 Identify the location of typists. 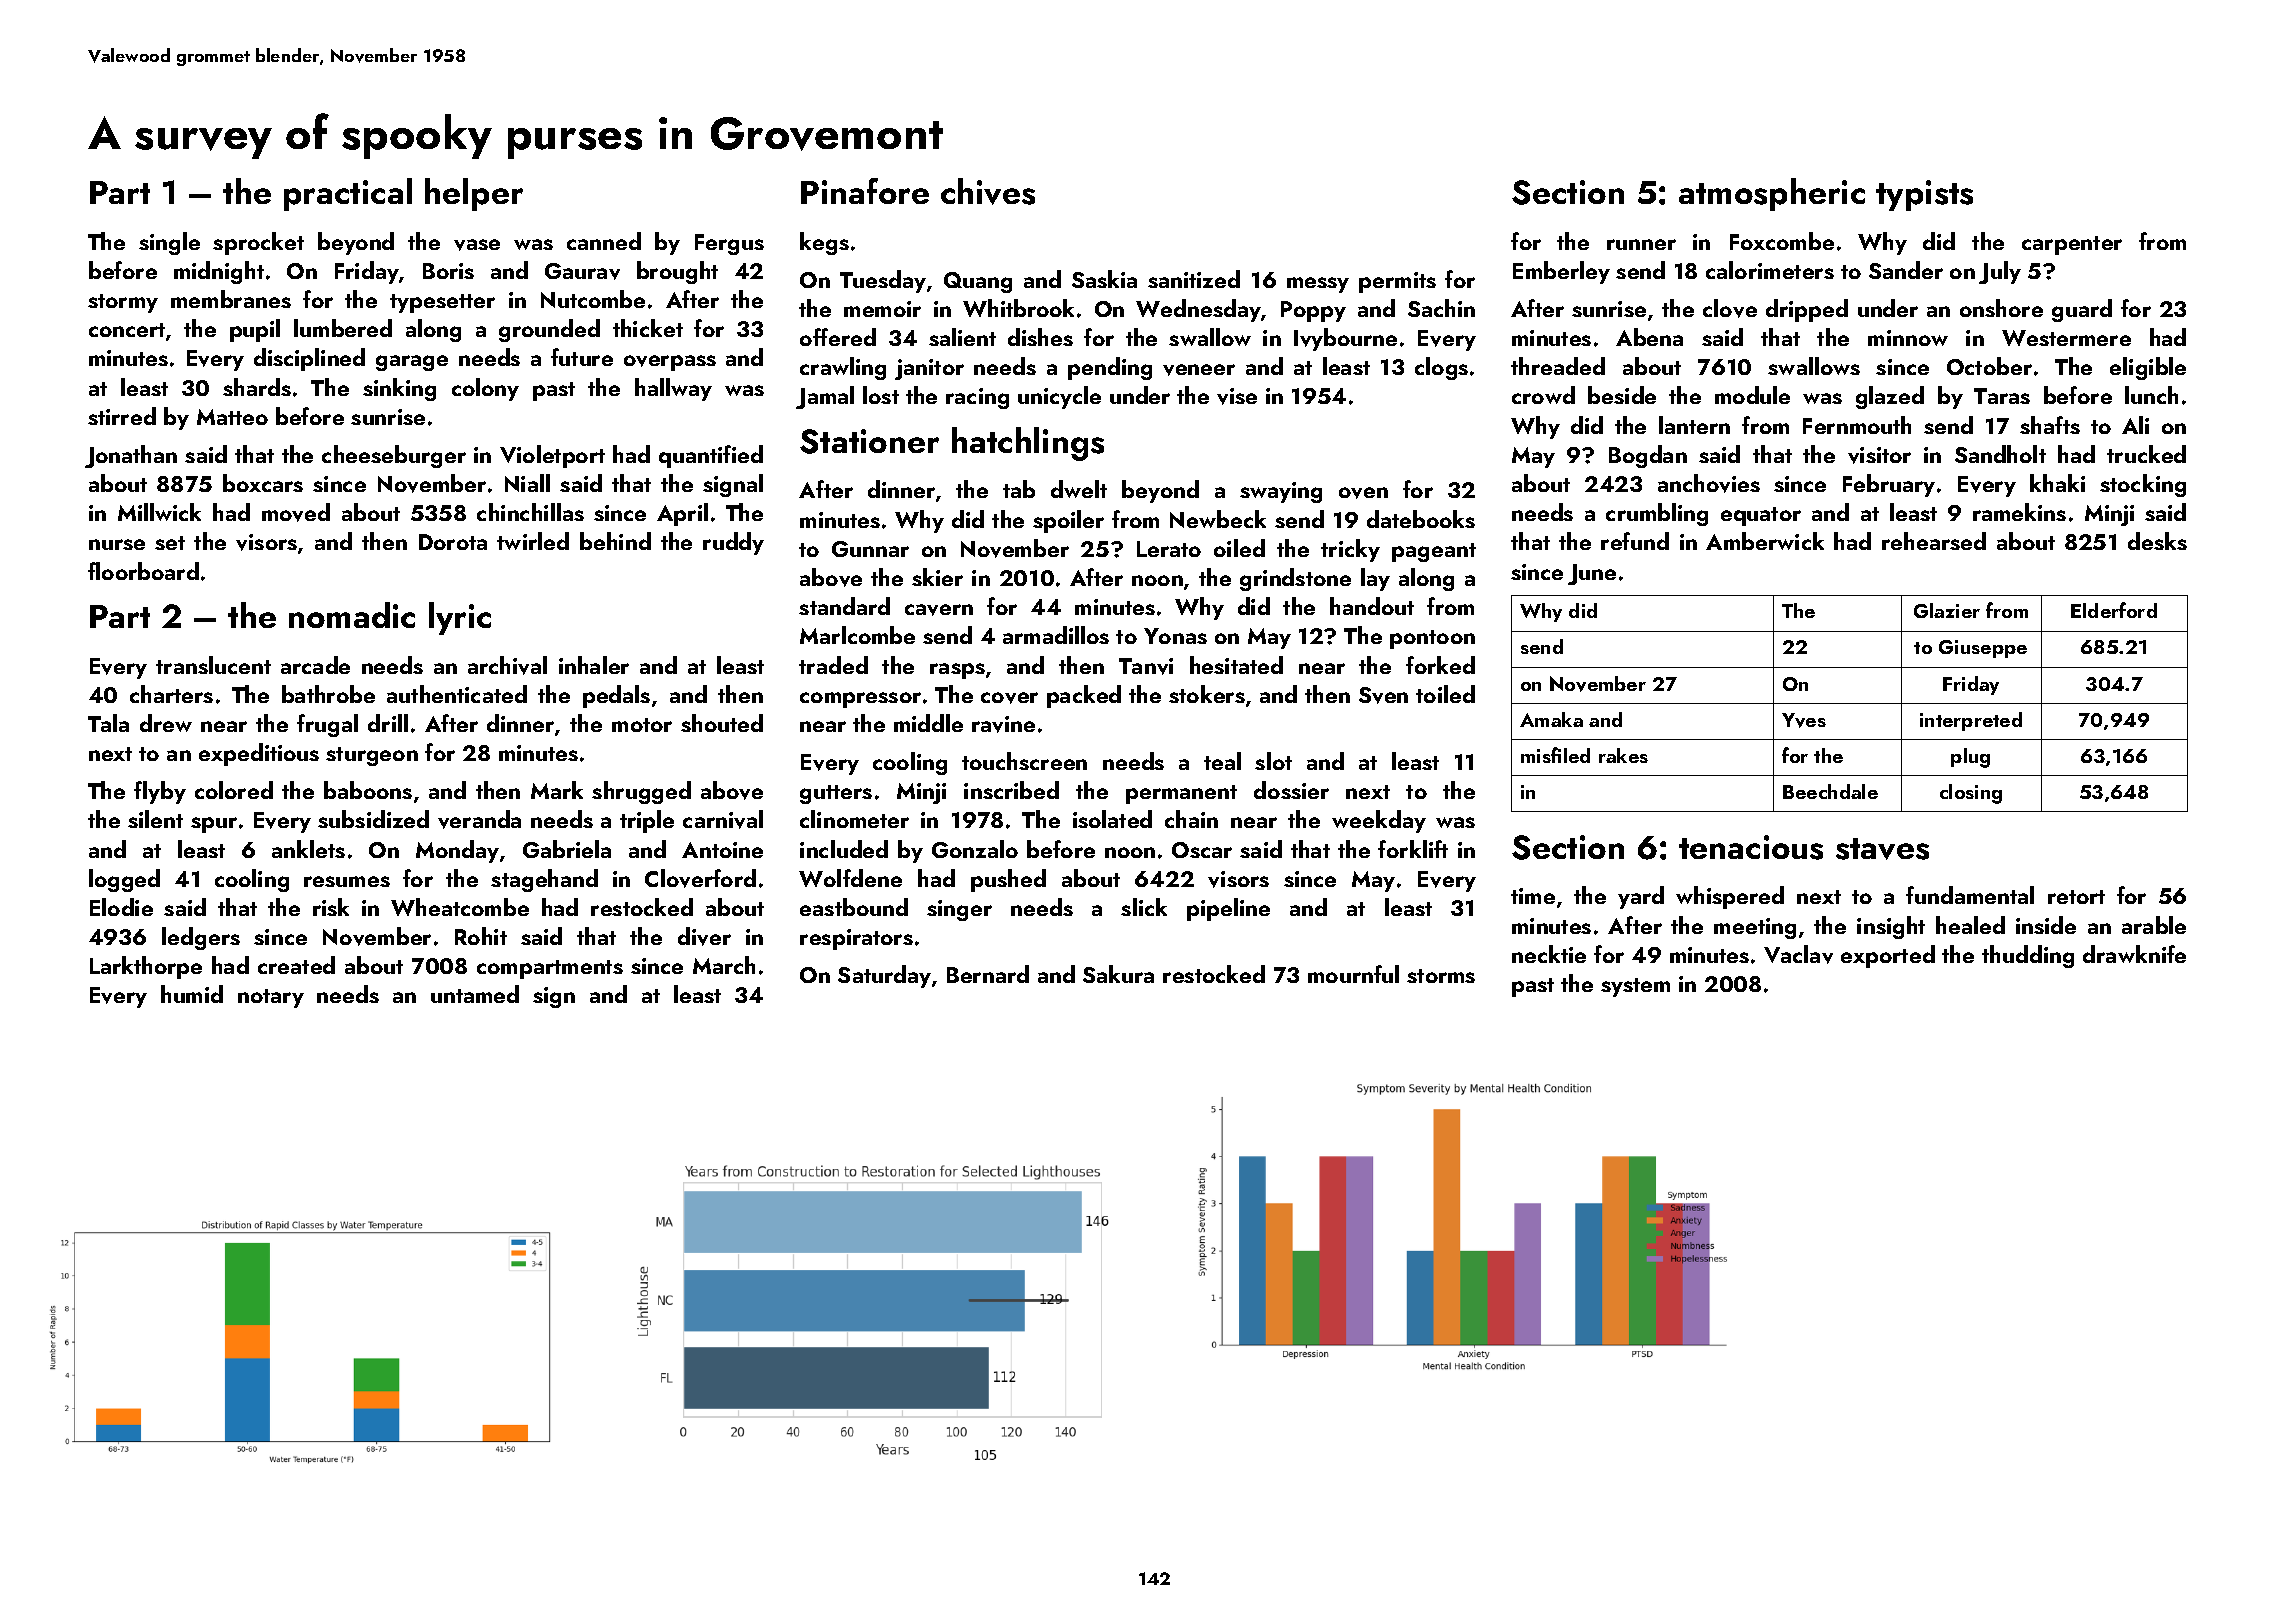
(1924, 195).
